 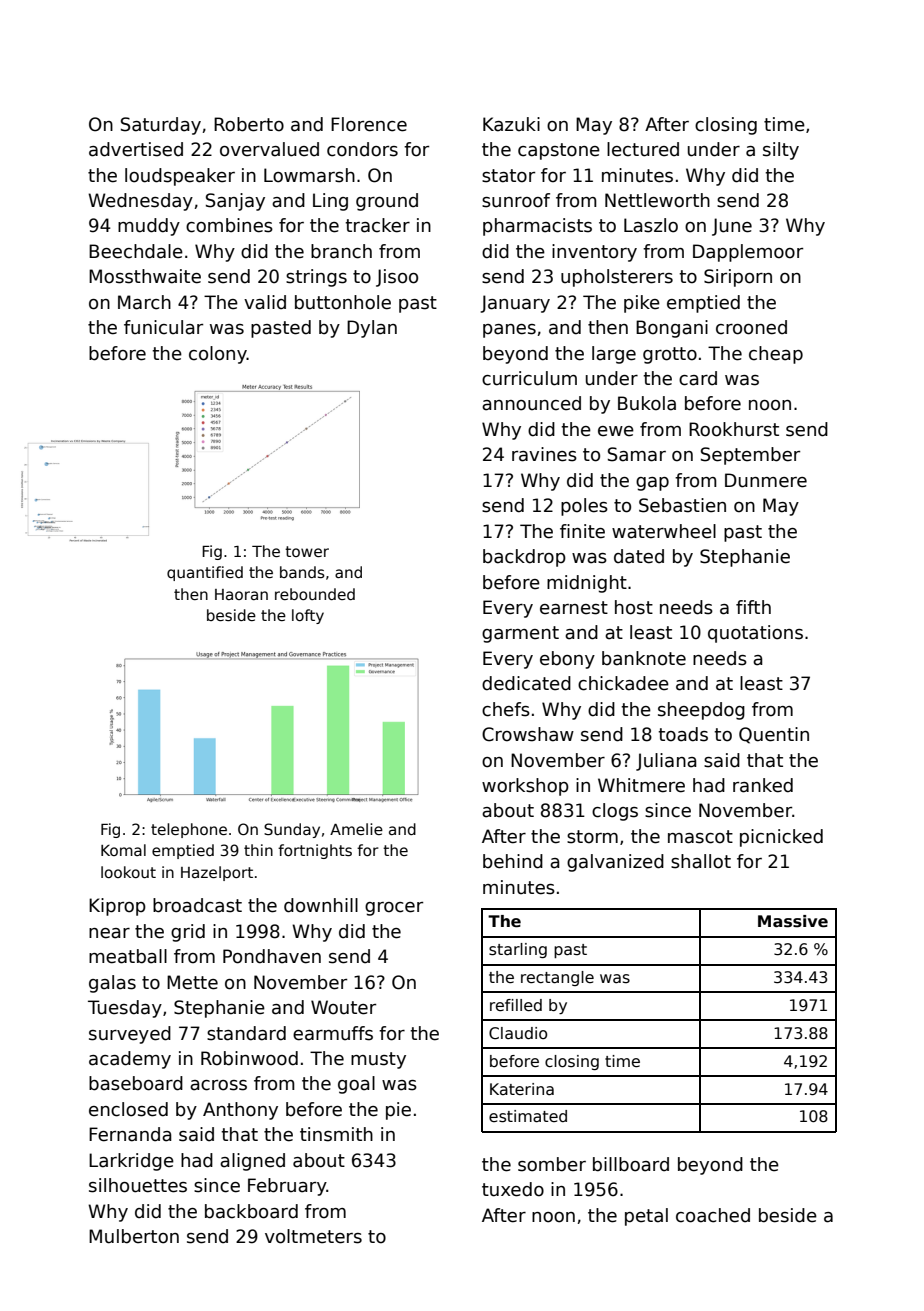 What do you see at coordinates (793, 921) in the screenshot?
I see `Massive` at bounding box center [793, 921].
